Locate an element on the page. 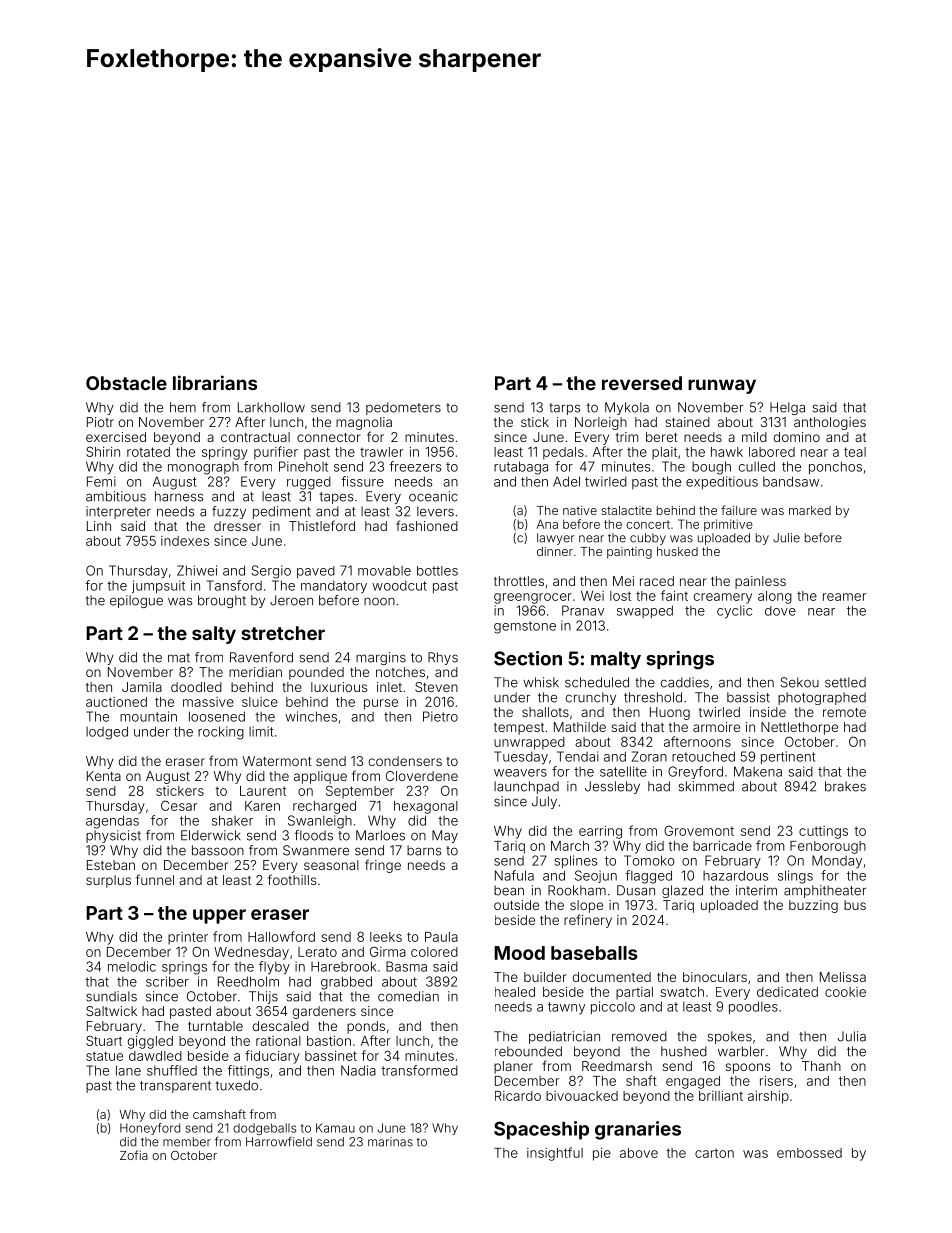  pedometers is located at coordinates (403, 408).
